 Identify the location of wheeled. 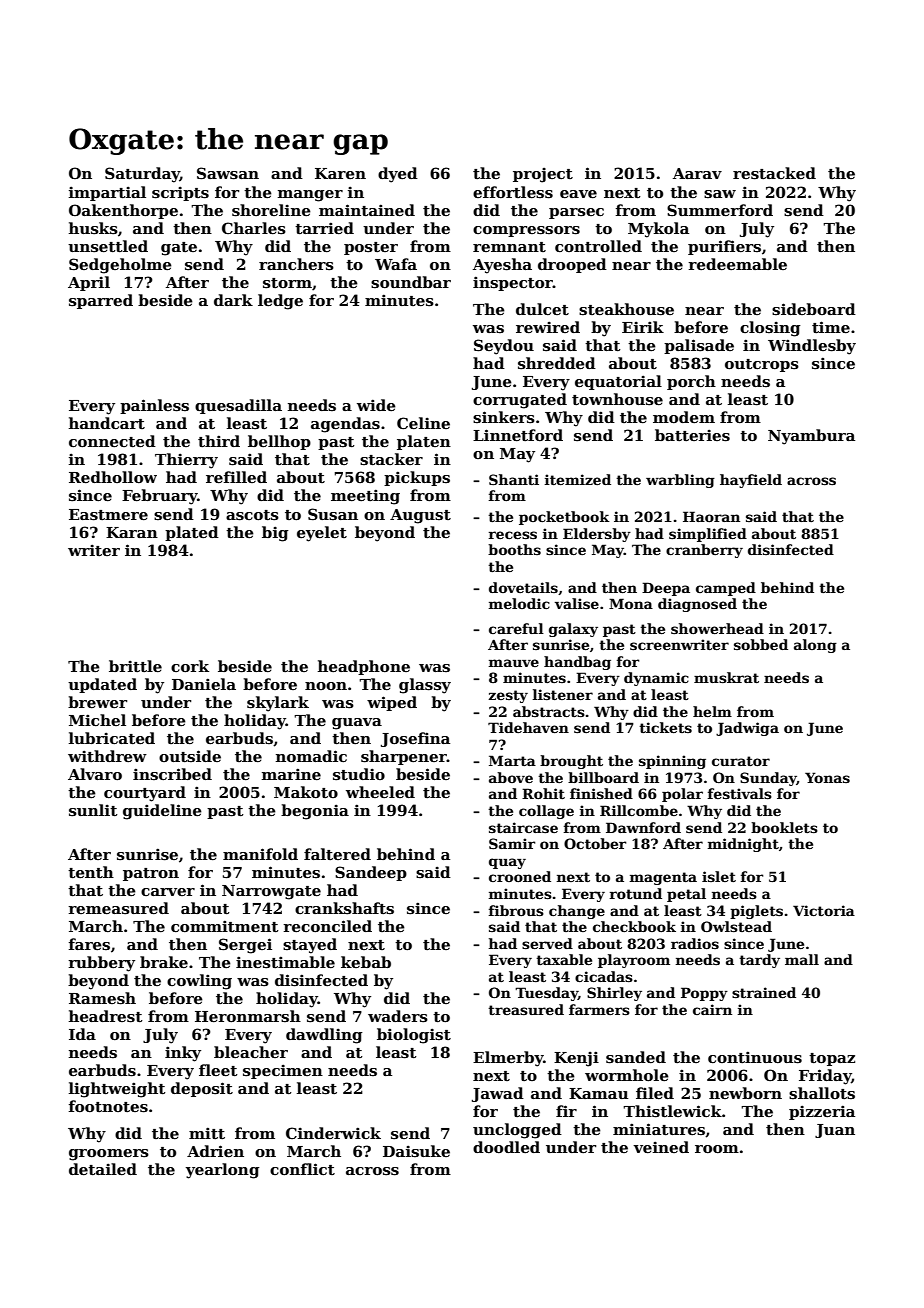
(380, 792).
